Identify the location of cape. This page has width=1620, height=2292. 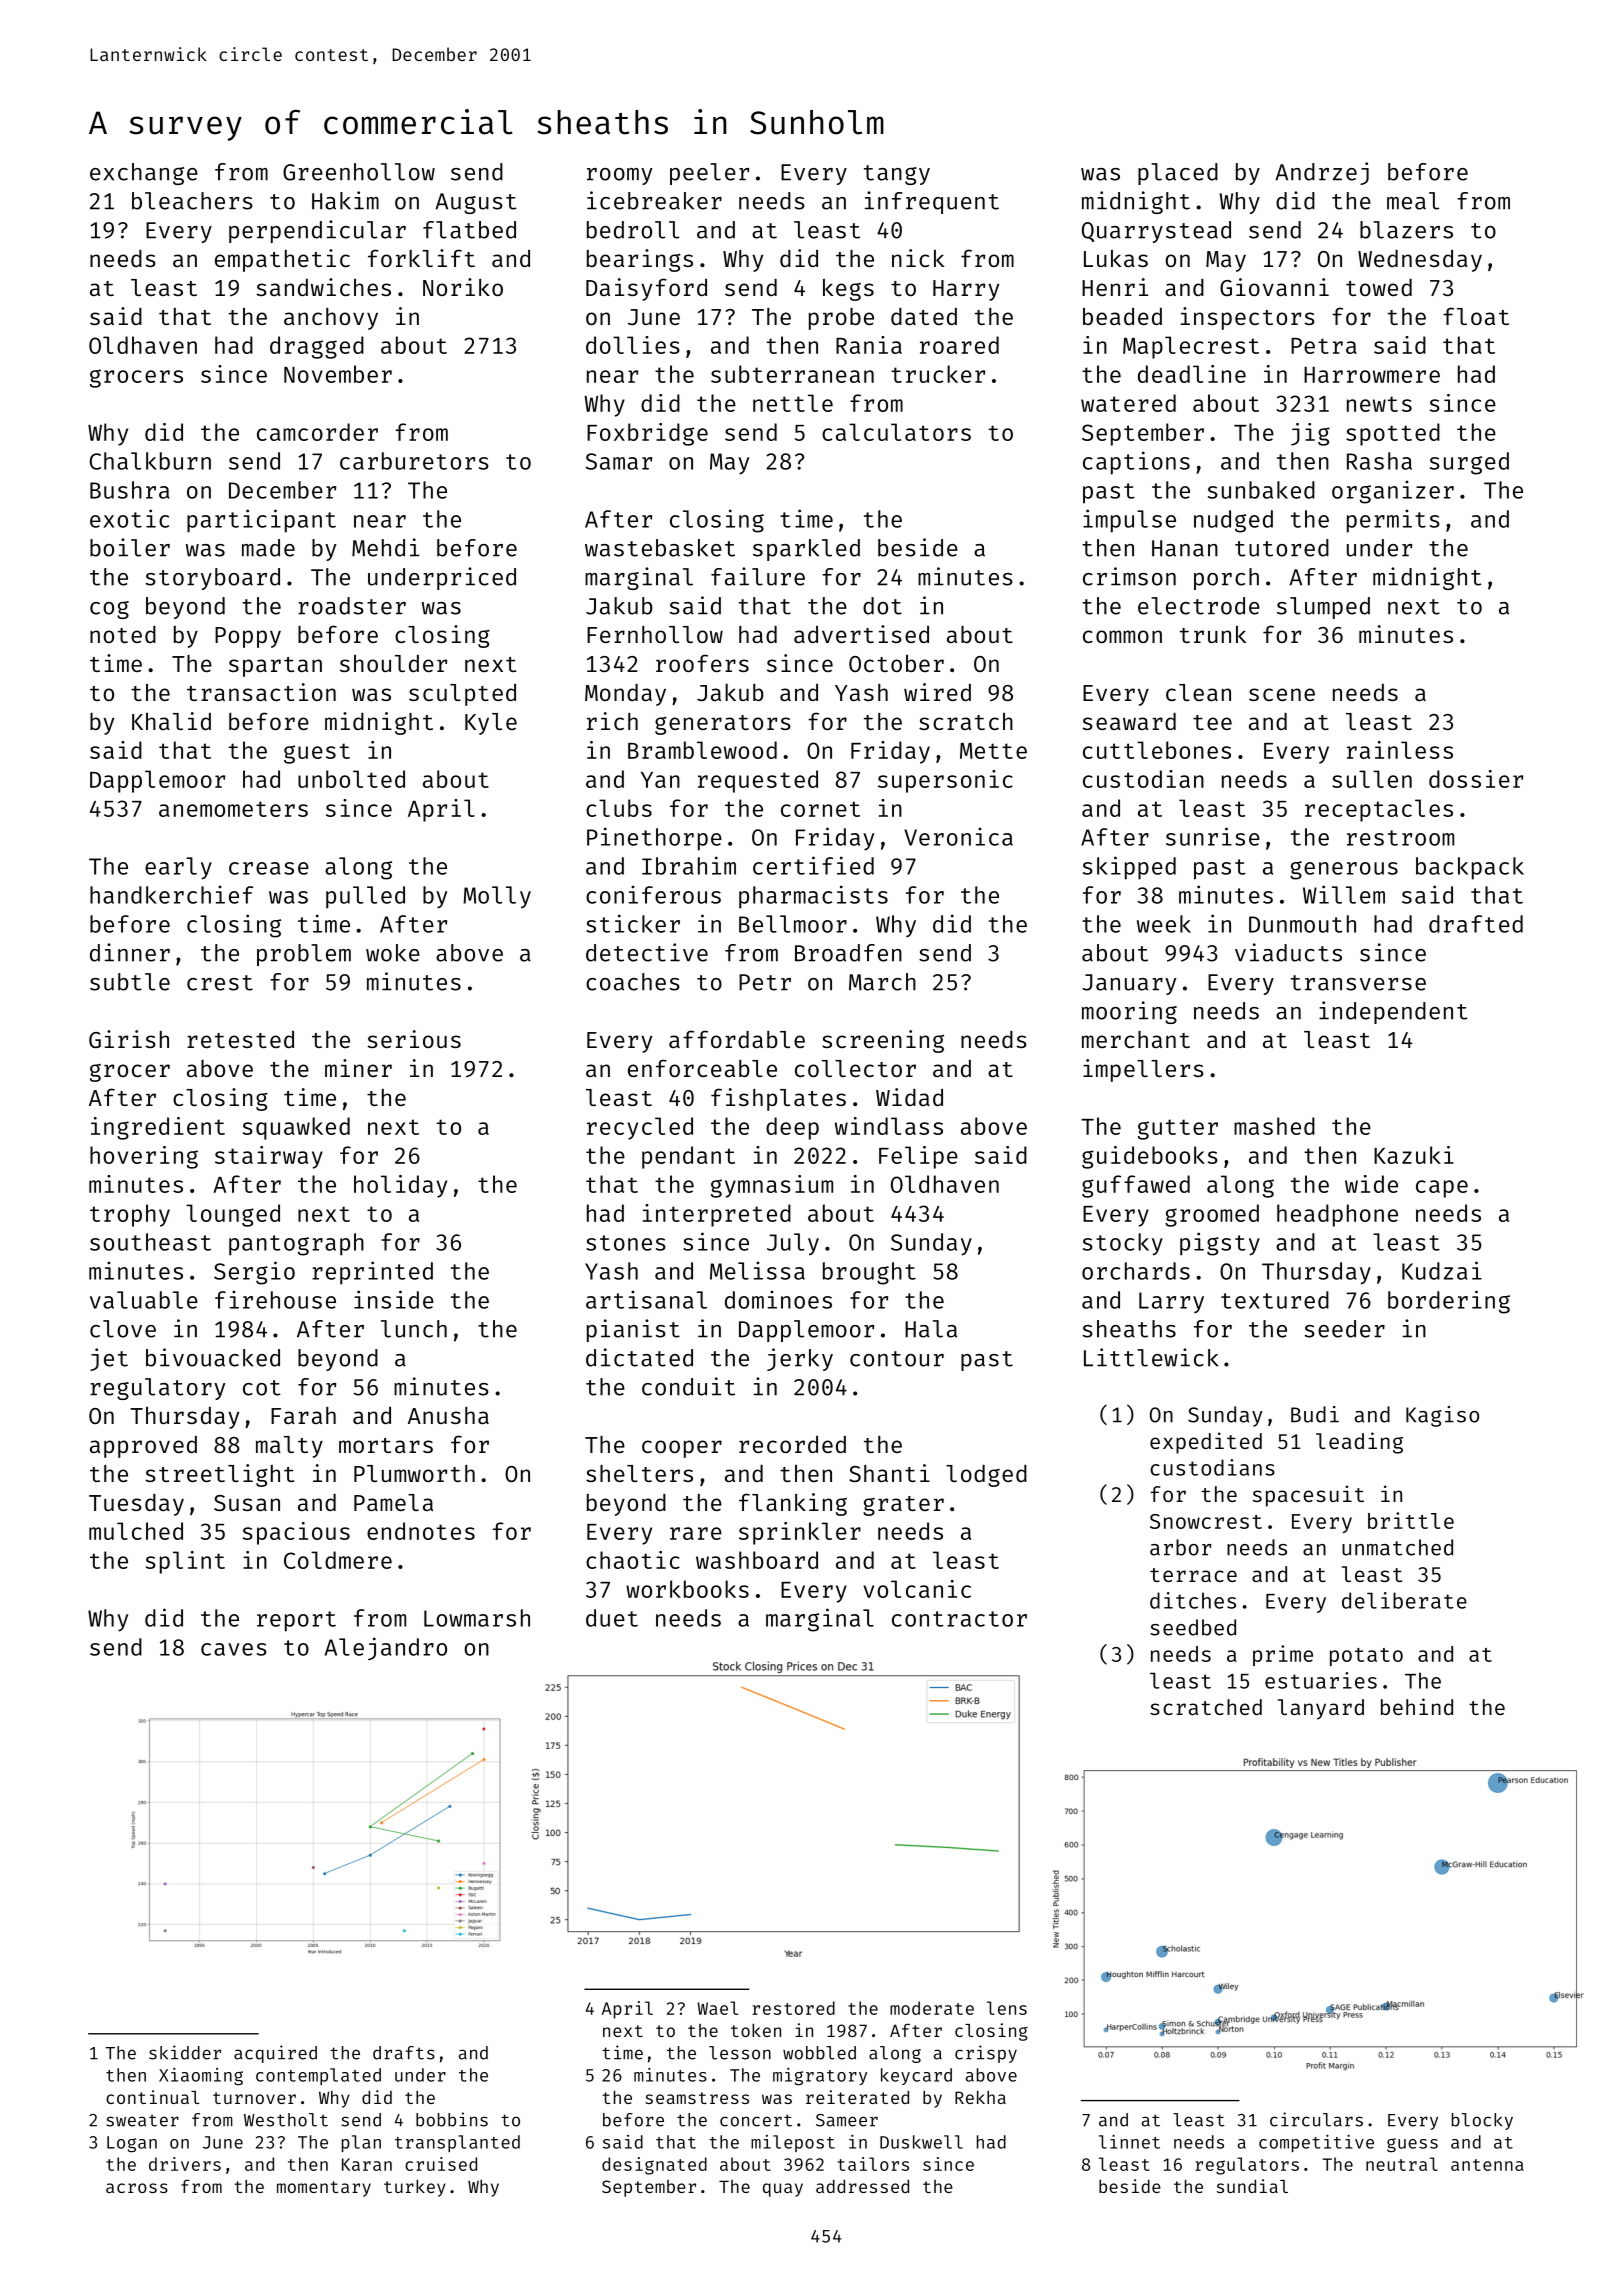
(1442, 1189).
